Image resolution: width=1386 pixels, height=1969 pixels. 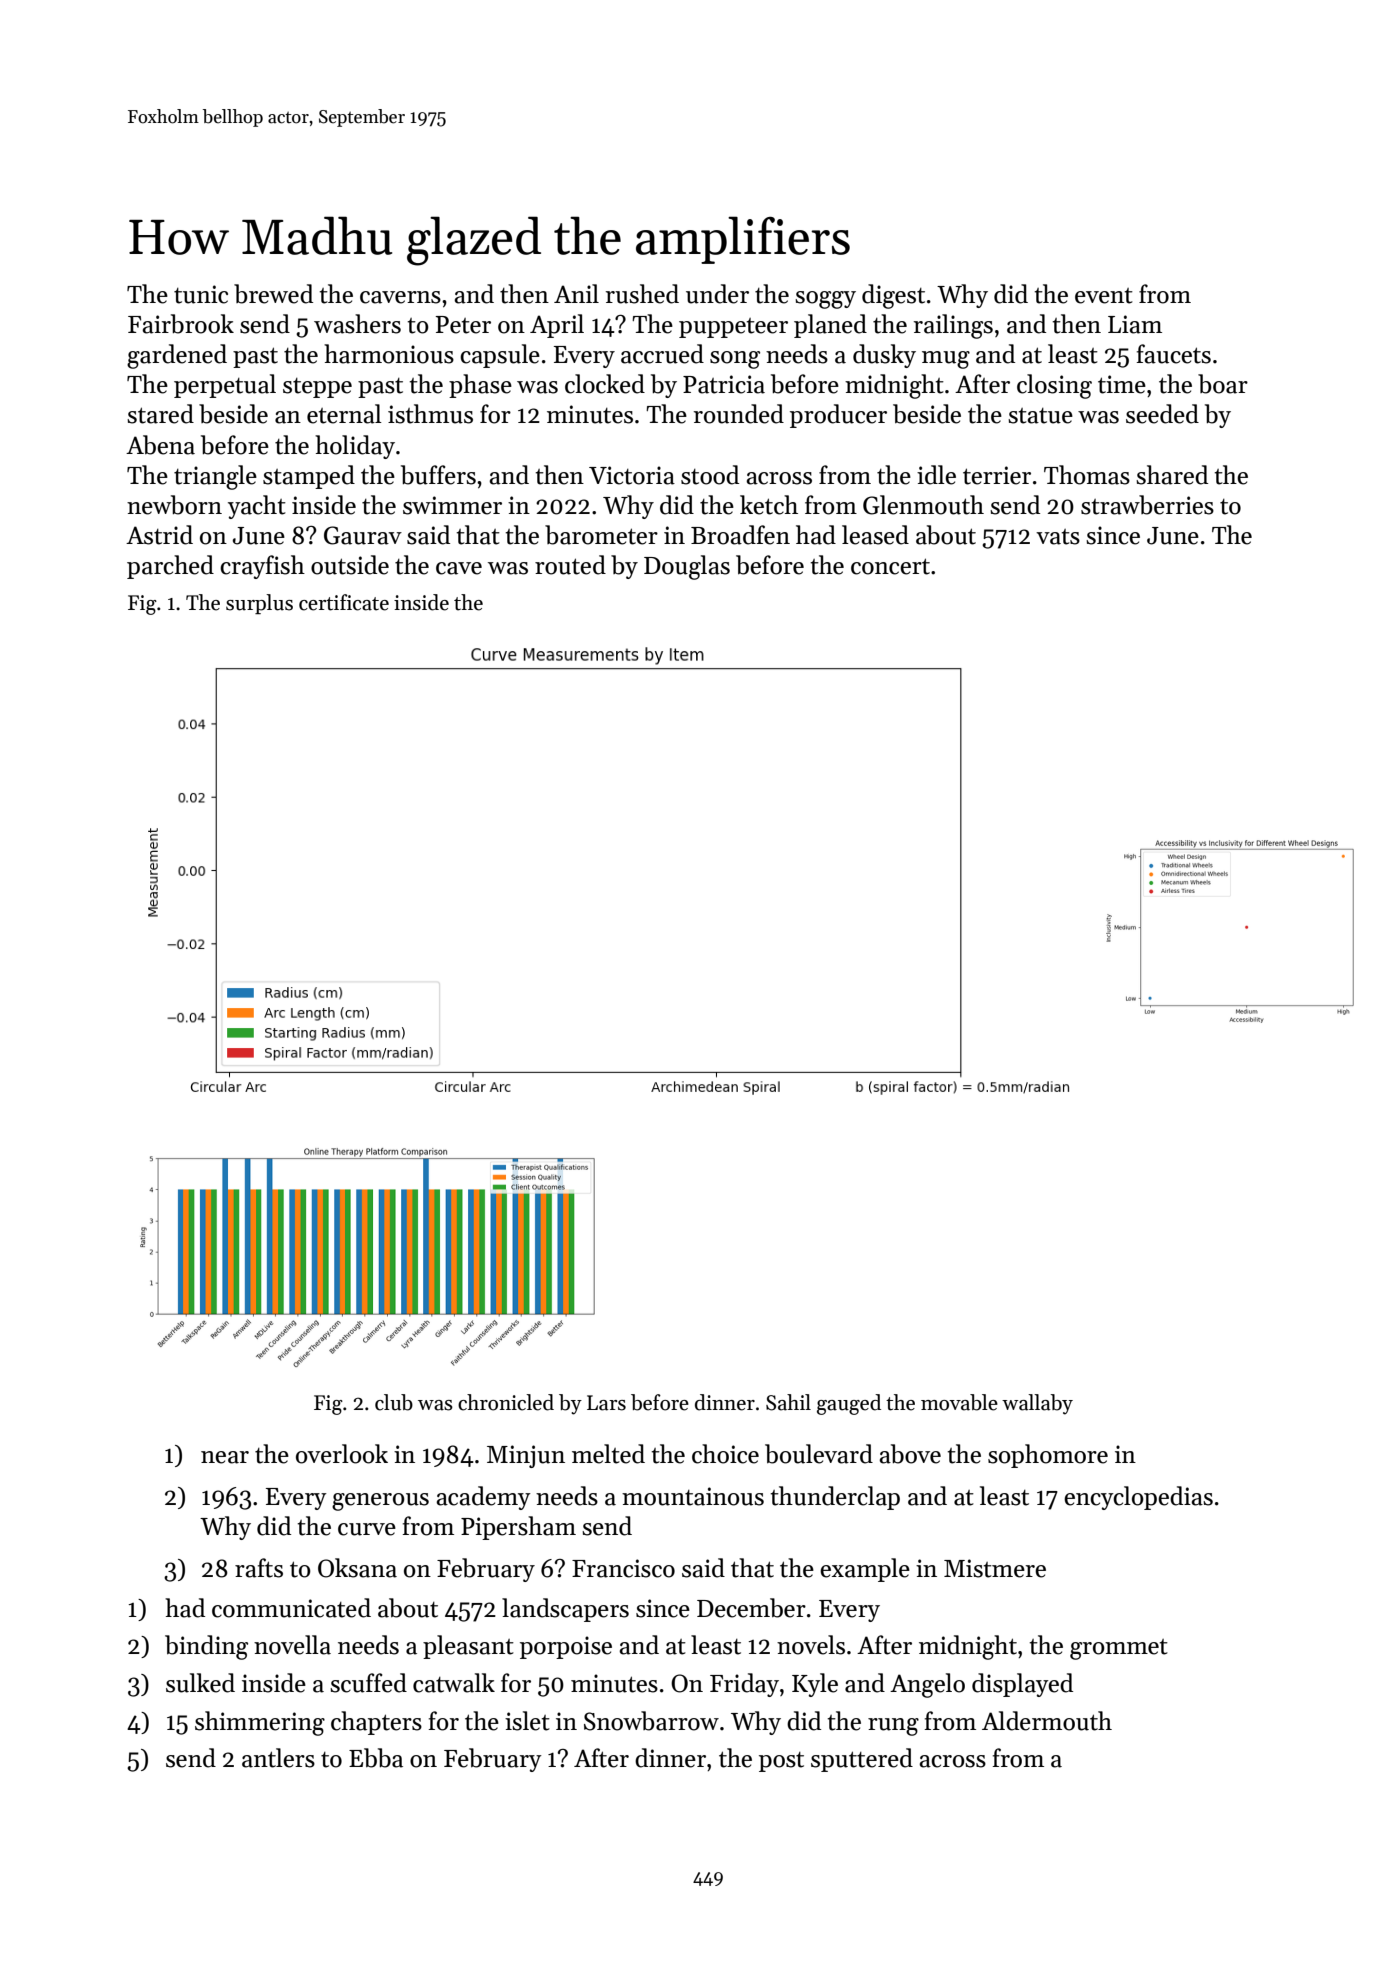 What do you see at coordinates (890, 566) in the document?
I see `concert` at bounding box center [890, 566].
